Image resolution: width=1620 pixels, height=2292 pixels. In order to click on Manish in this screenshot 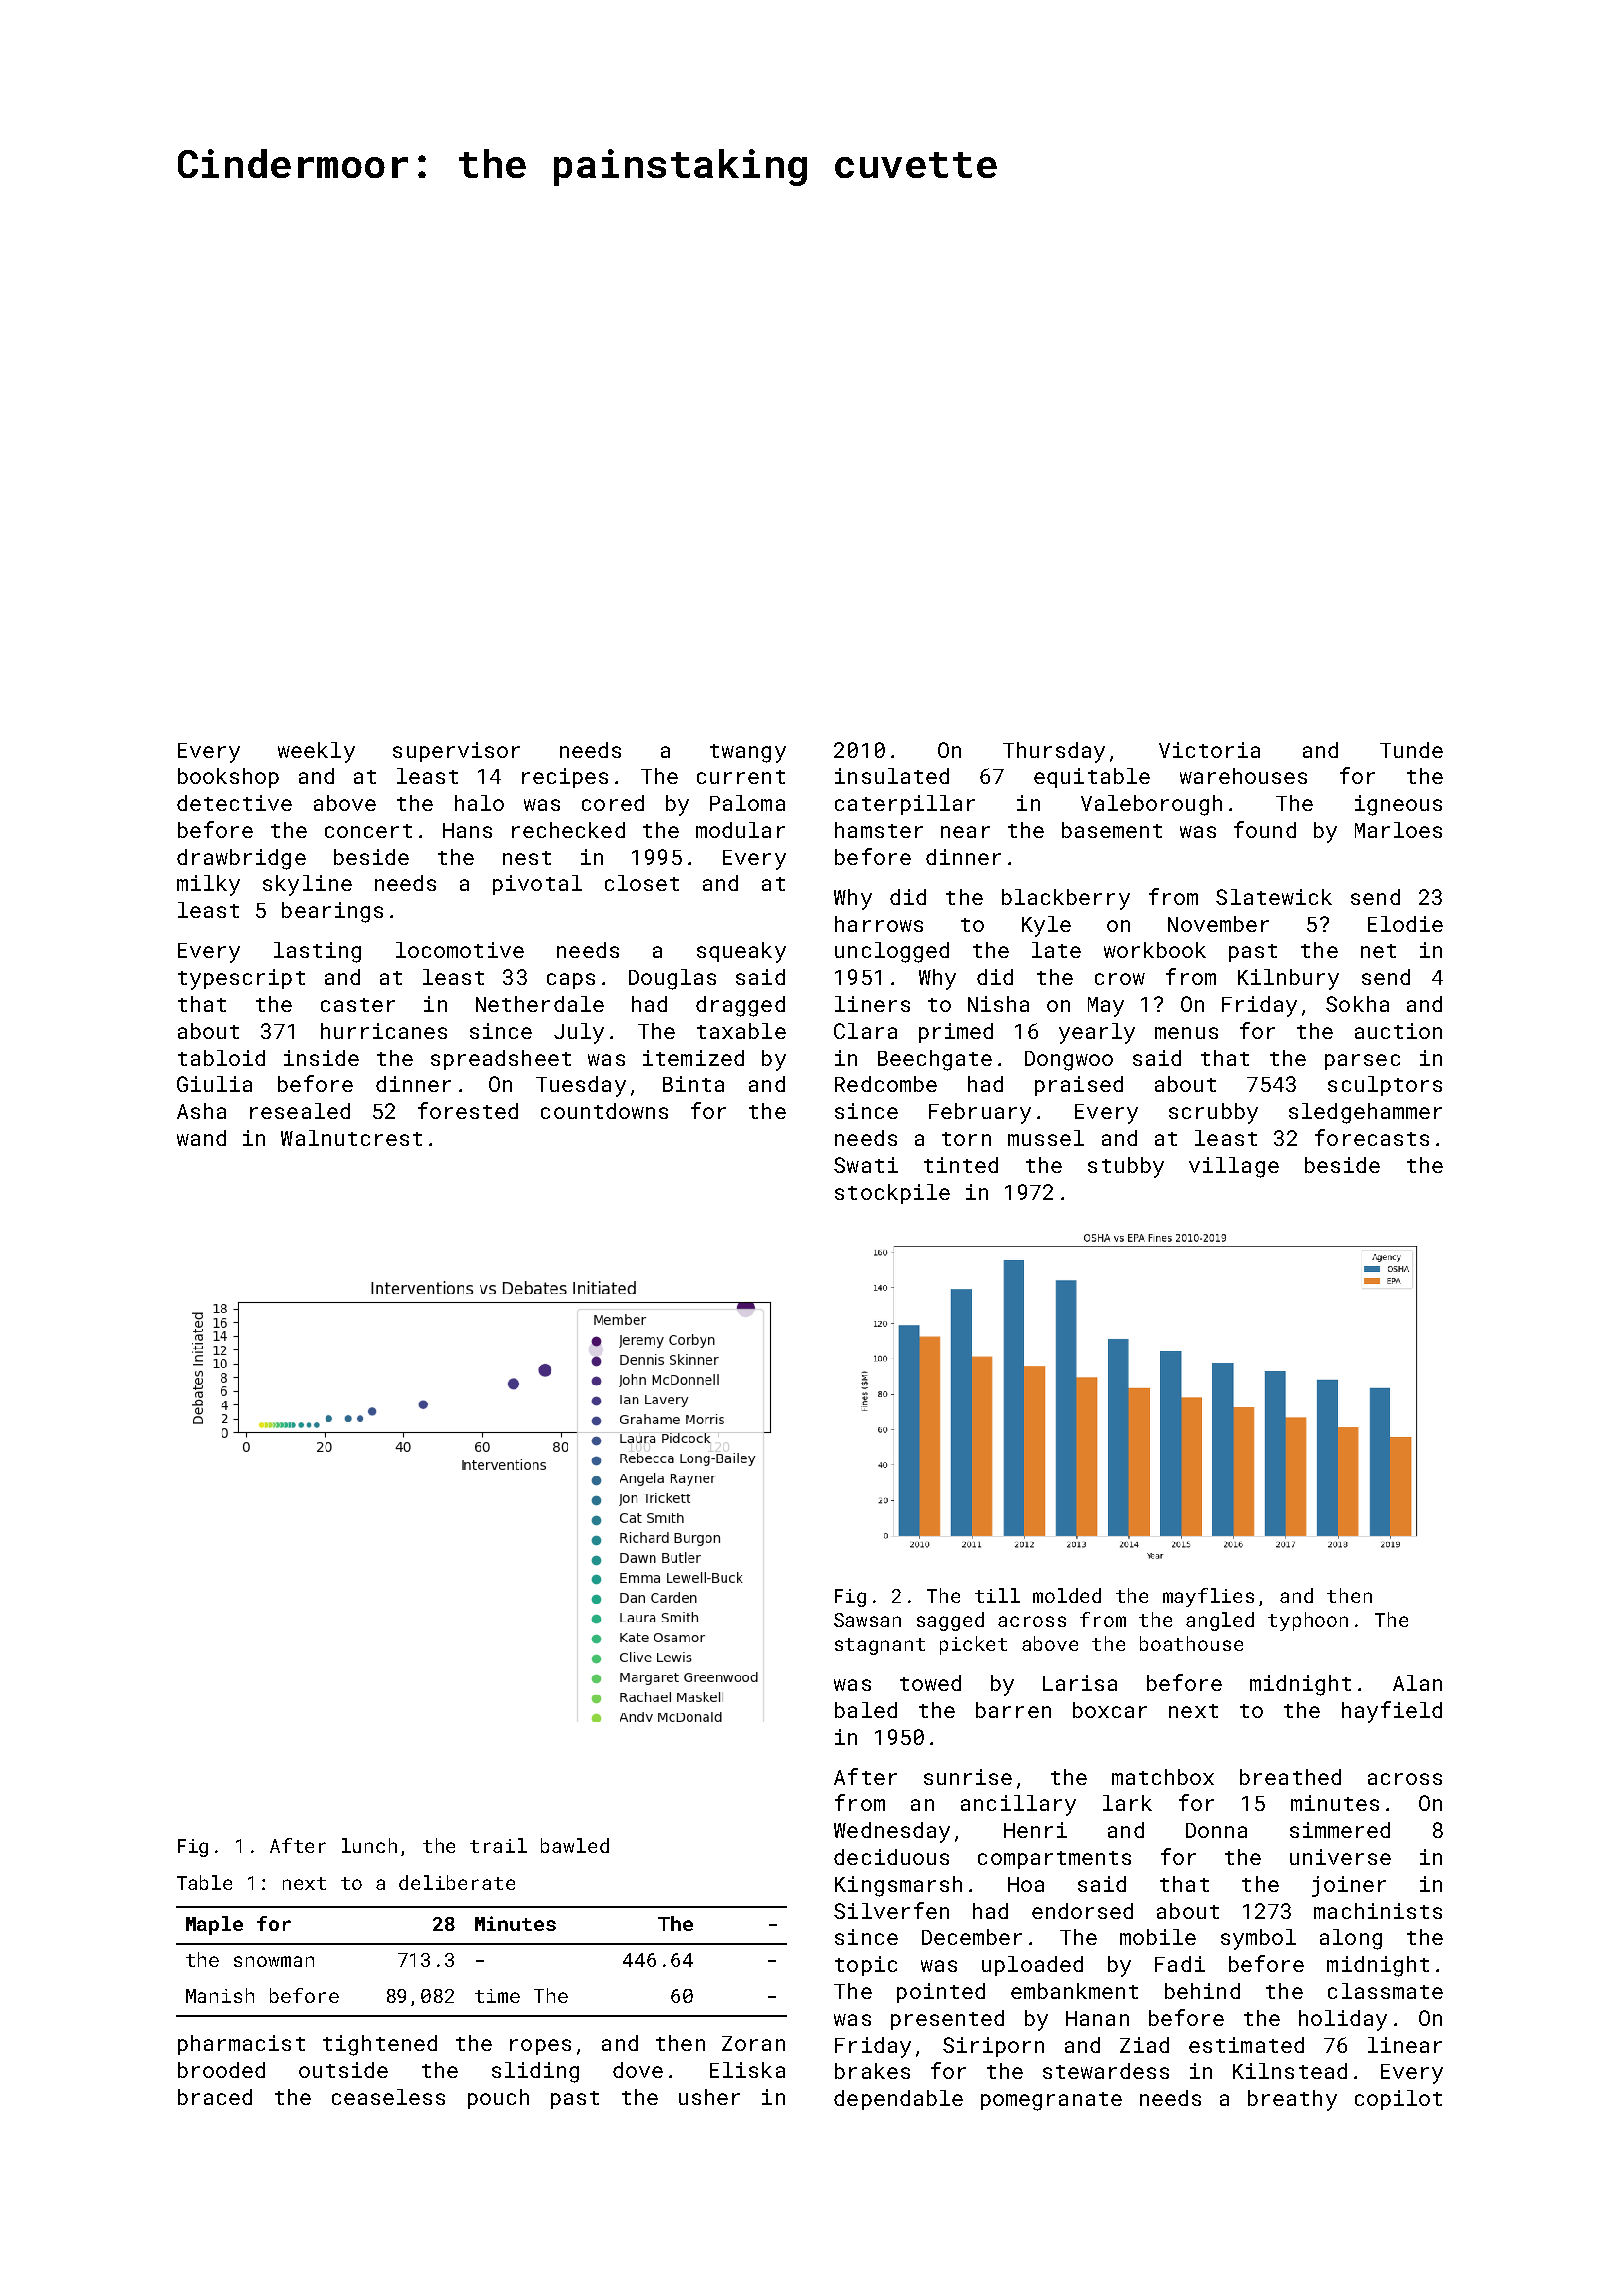, I will do `click(220, 1995)`.
